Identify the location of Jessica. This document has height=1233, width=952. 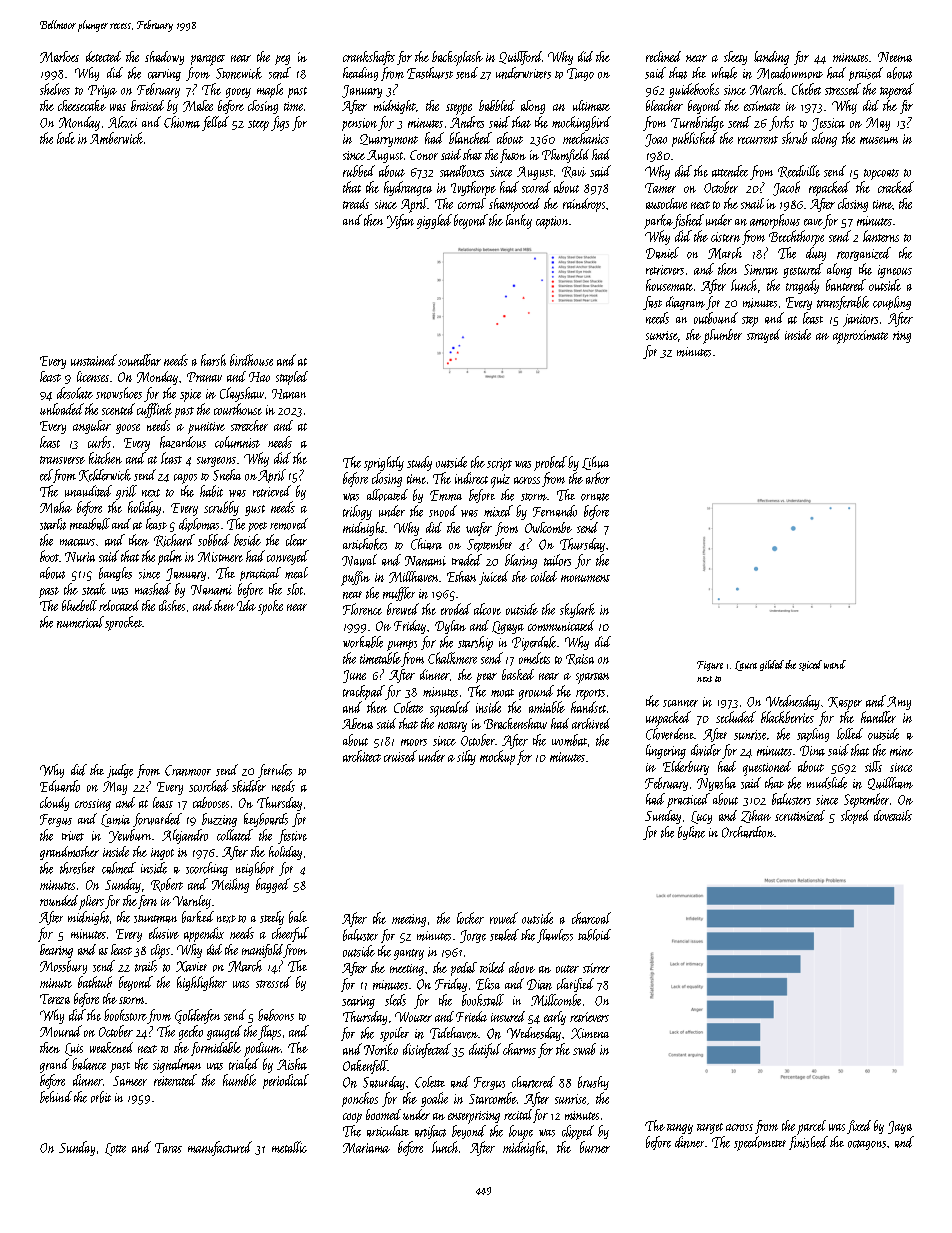
(828, 124).
